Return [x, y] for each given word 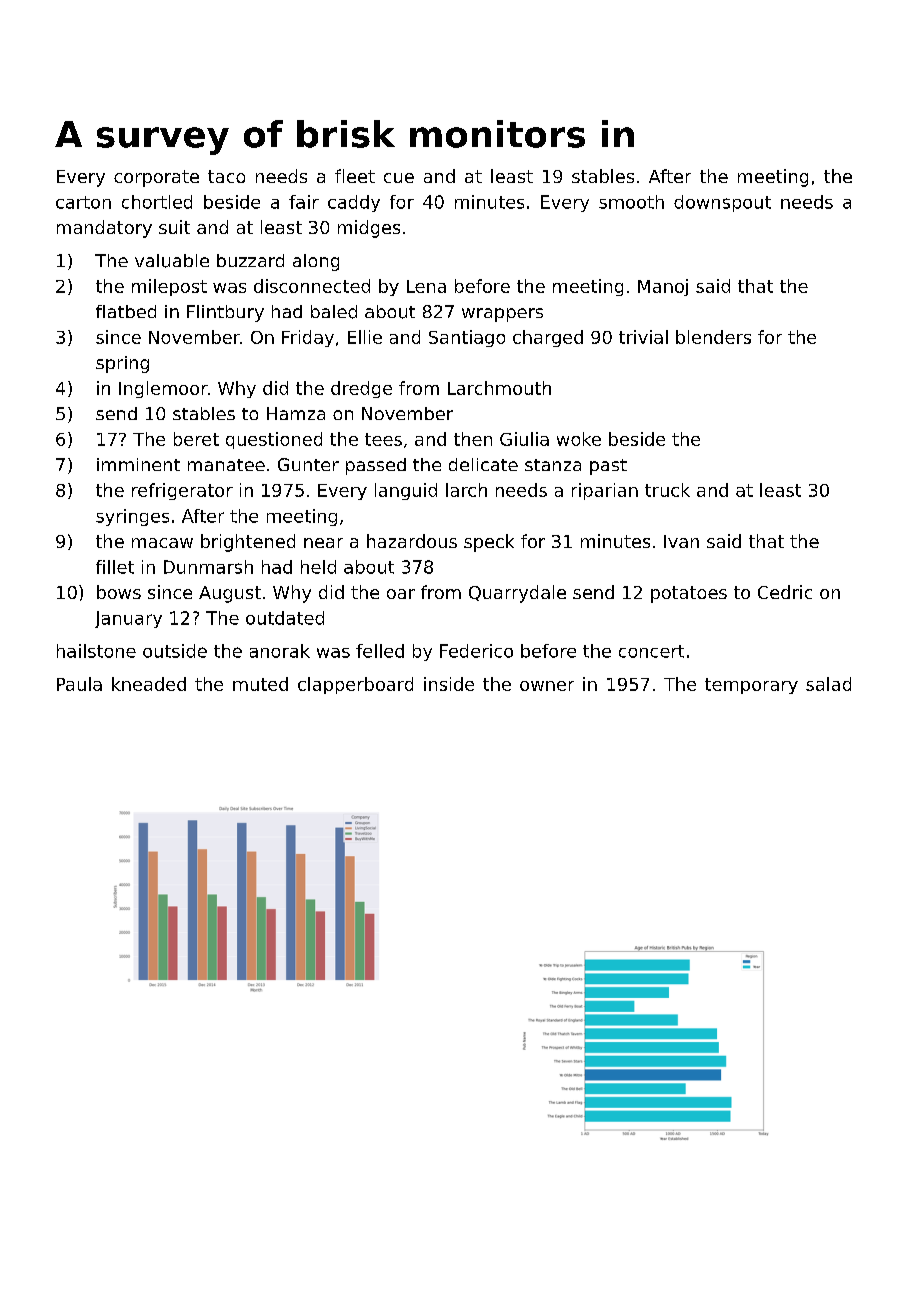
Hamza [296, 413]
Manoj [663, 287]
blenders [713, 337]
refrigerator [182, 491]
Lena [426, 286]
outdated [285, 618]
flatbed [126, 311]
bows [119, 592]
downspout [722, 203]
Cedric [785, 592]
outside [175, 651]
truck [667, 490]
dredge [361, 389]
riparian [605, 491]
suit [174, 227]
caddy [354, 203]
